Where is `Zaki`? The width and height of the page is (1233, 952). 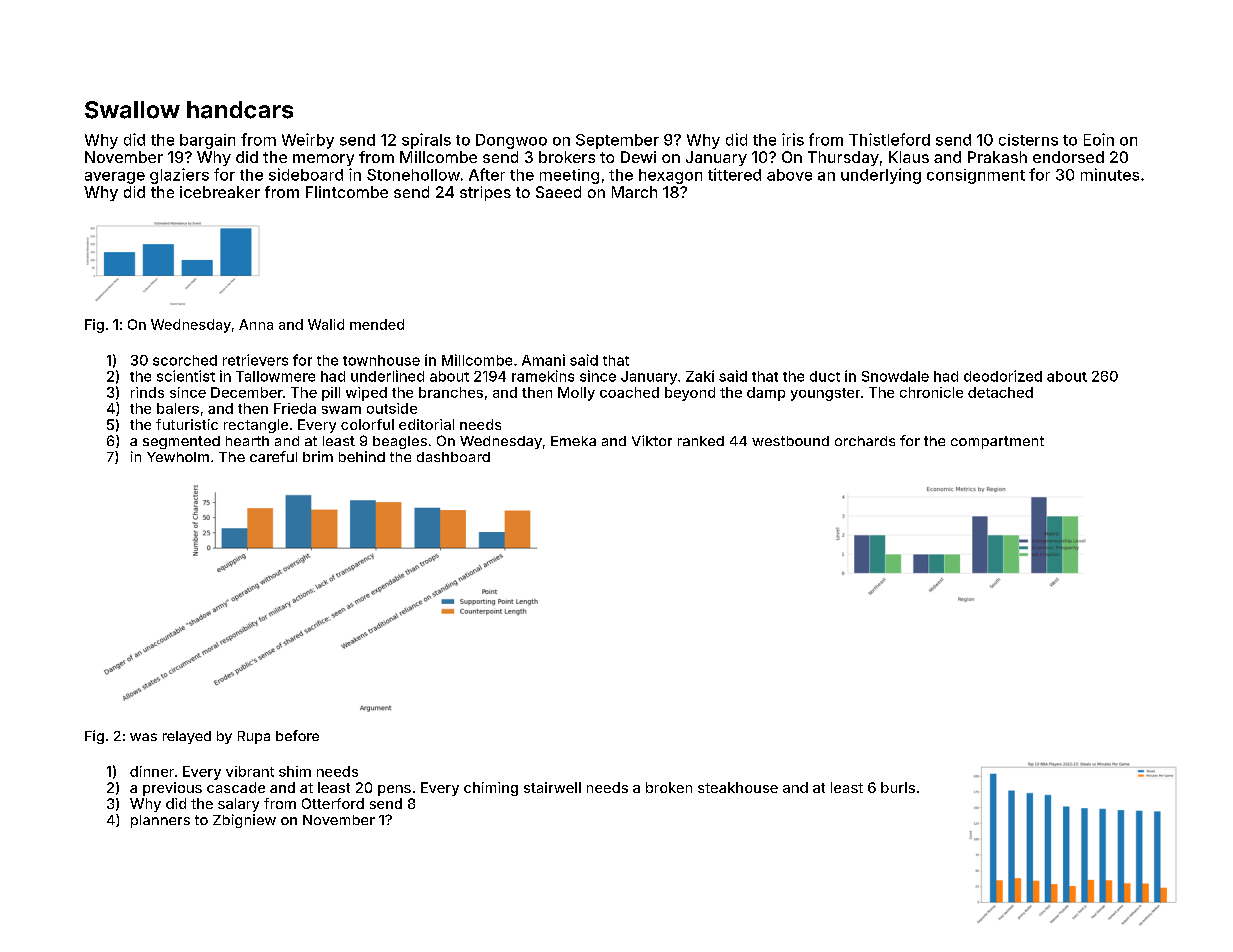
Zaki is located at coordinates (700, 376).
